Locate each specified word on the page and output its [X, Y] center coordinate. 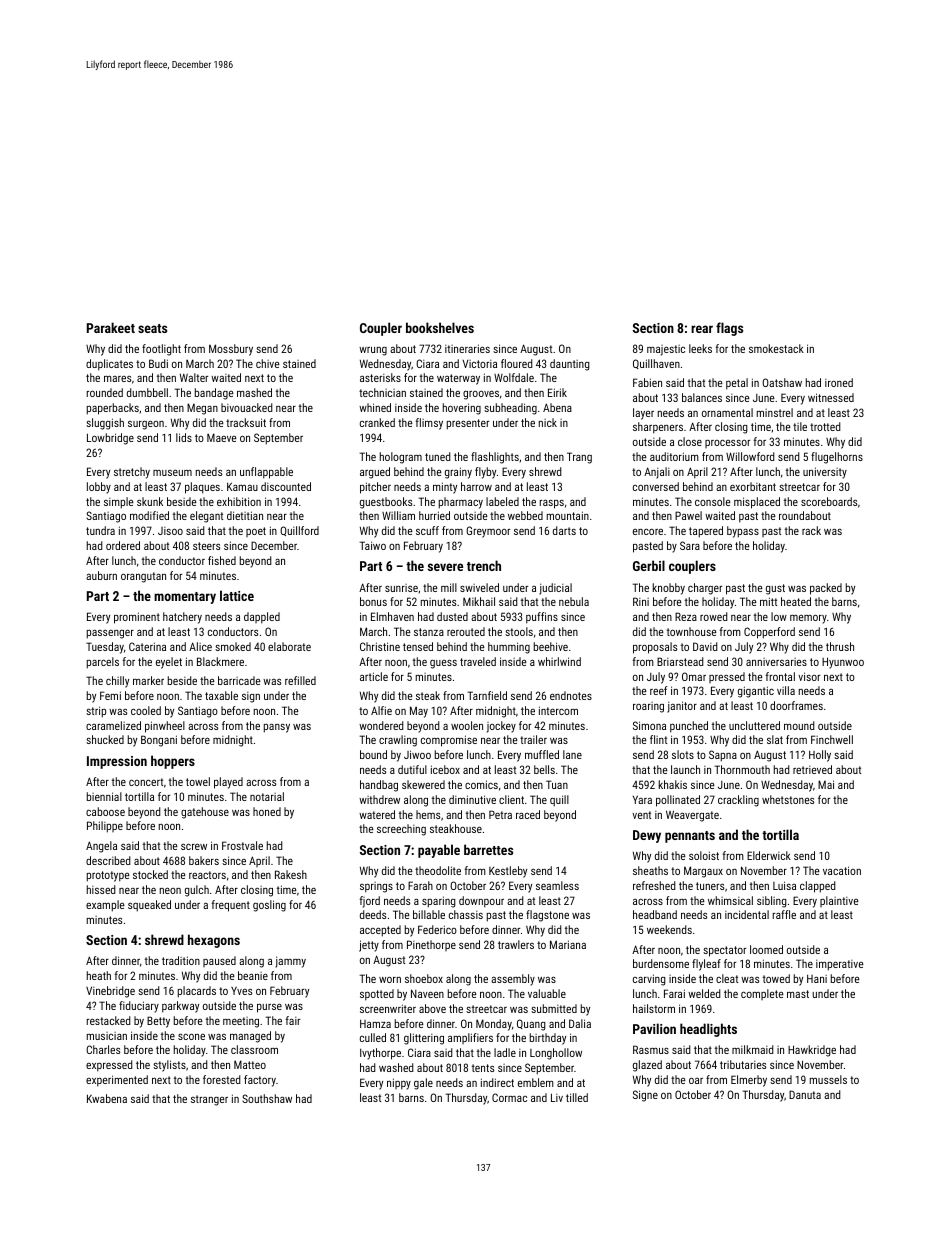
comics [481, 784]
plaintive [839, 901]
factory [260, 1081]
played [228, 783]
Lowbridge [110, 439]
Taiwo [373, 545]
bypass [743, 532]
